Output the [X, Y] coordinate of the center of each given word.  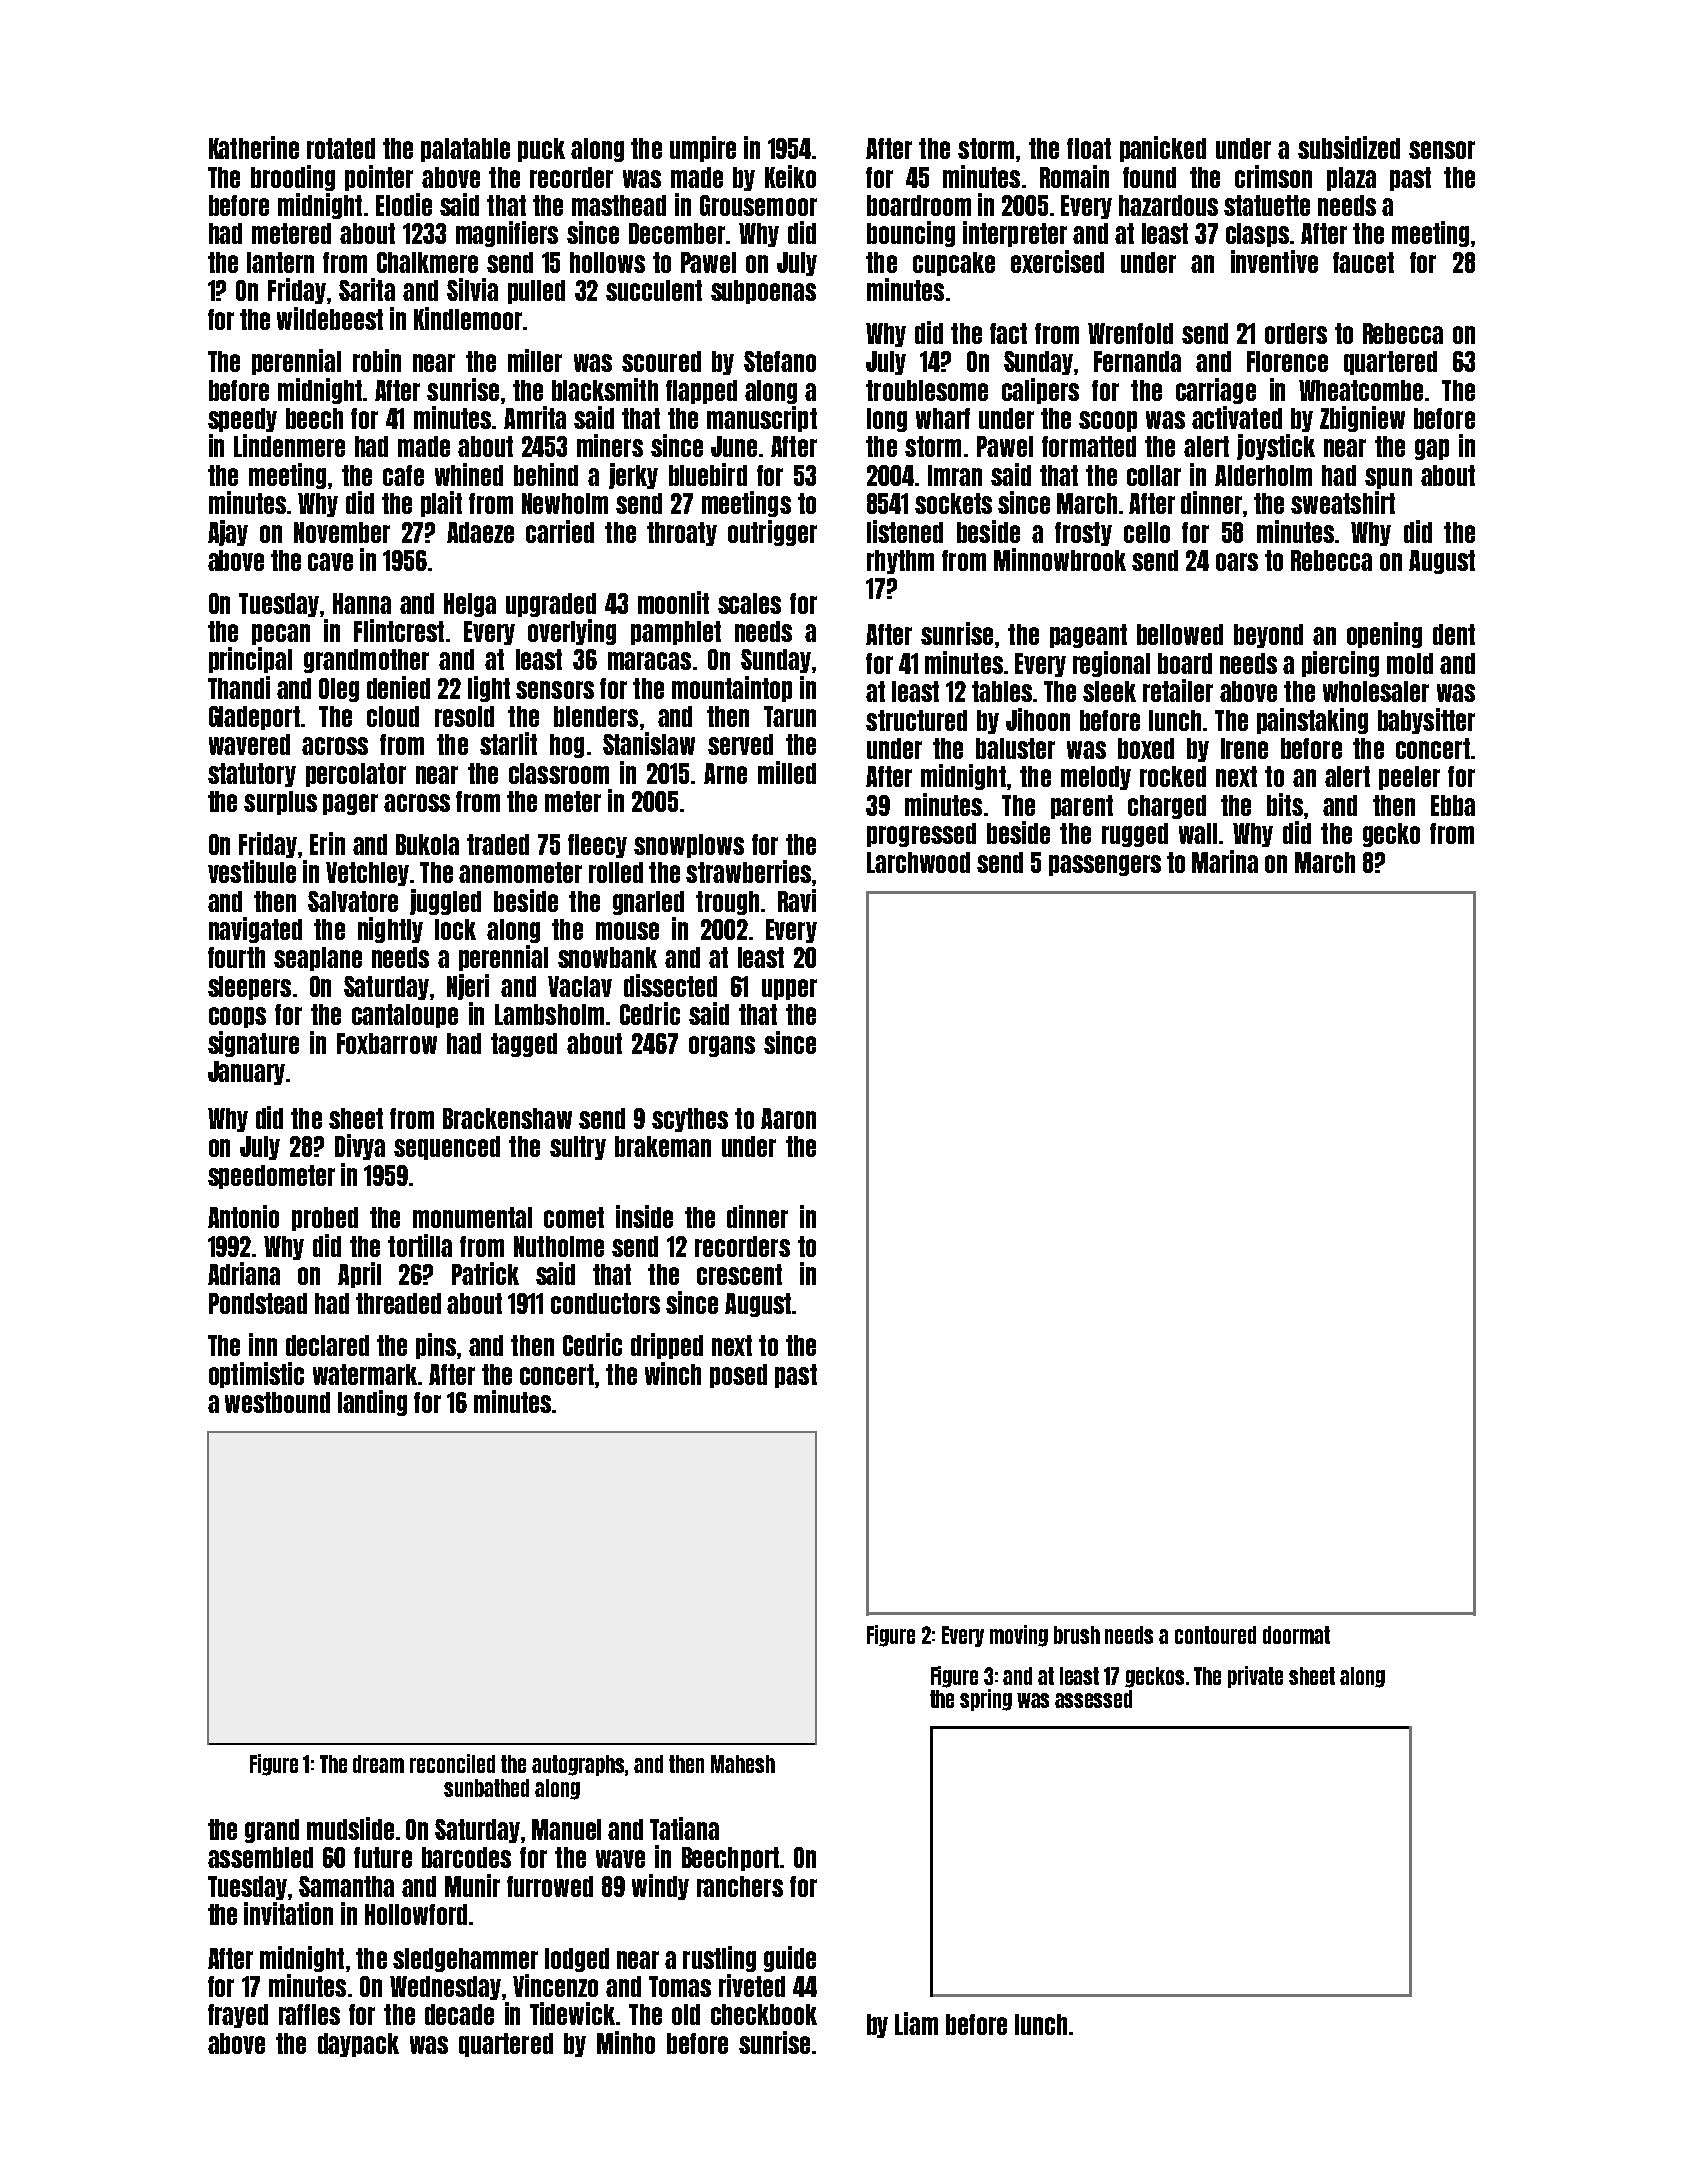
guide [790, 1959]
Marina [1225, 861]
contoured [1215, 1635]
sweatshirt [1343, 502]
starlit [508, 743]
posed [738, 1376]
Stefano [780, 361]
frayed [238, 2016]
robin [377, 360]
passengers [1105, 865]
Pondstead [258, 1303]
